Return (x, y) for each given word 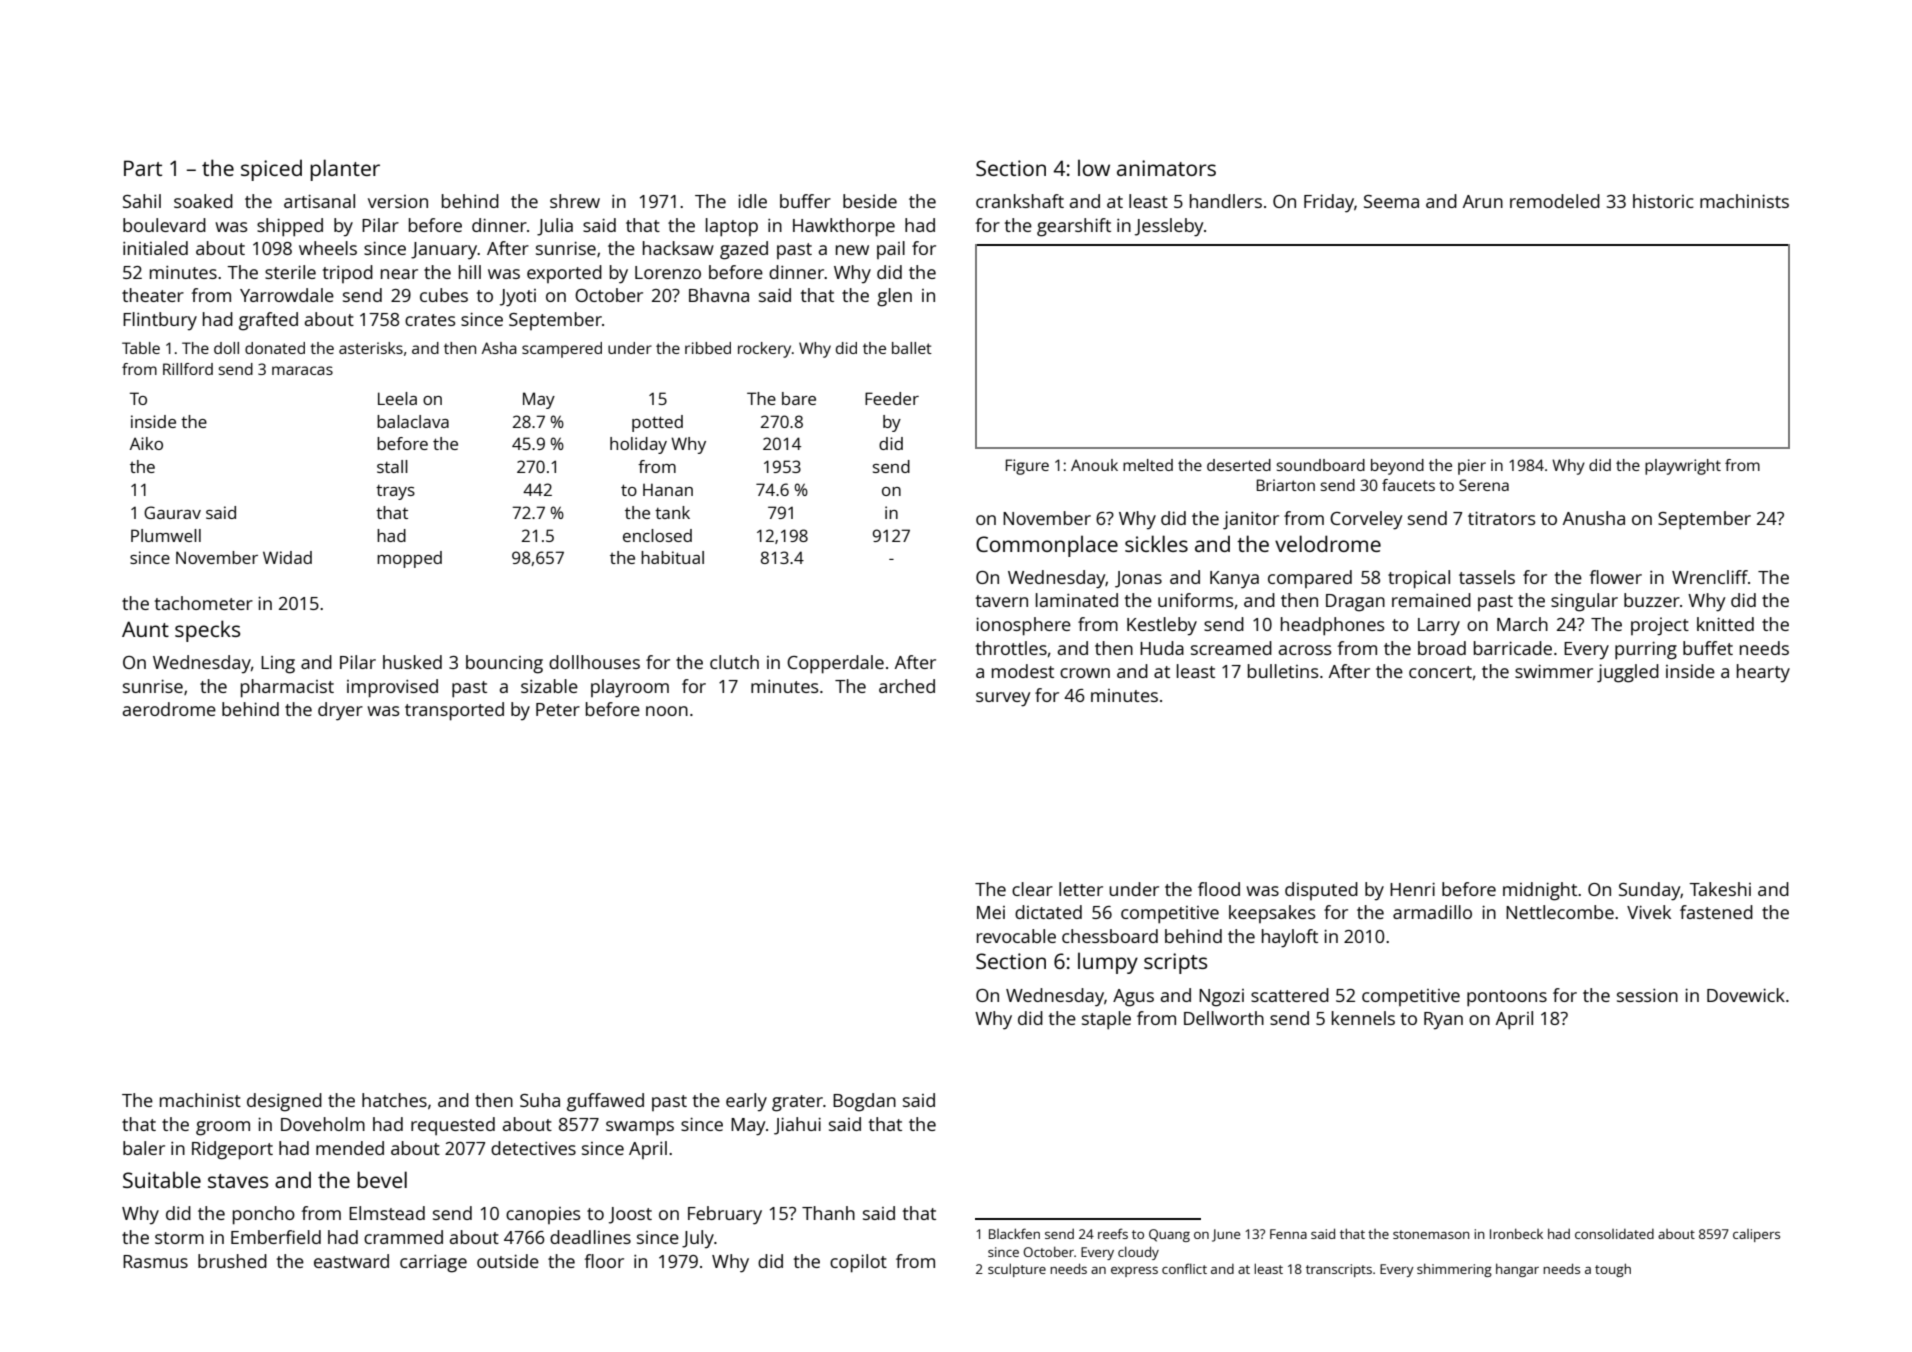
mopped (409, 559)
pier (1472, 467)
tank (672, 512)
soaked (203, 201)
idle (752, 201)
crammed (403, 1237)
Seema (1391, 201)
